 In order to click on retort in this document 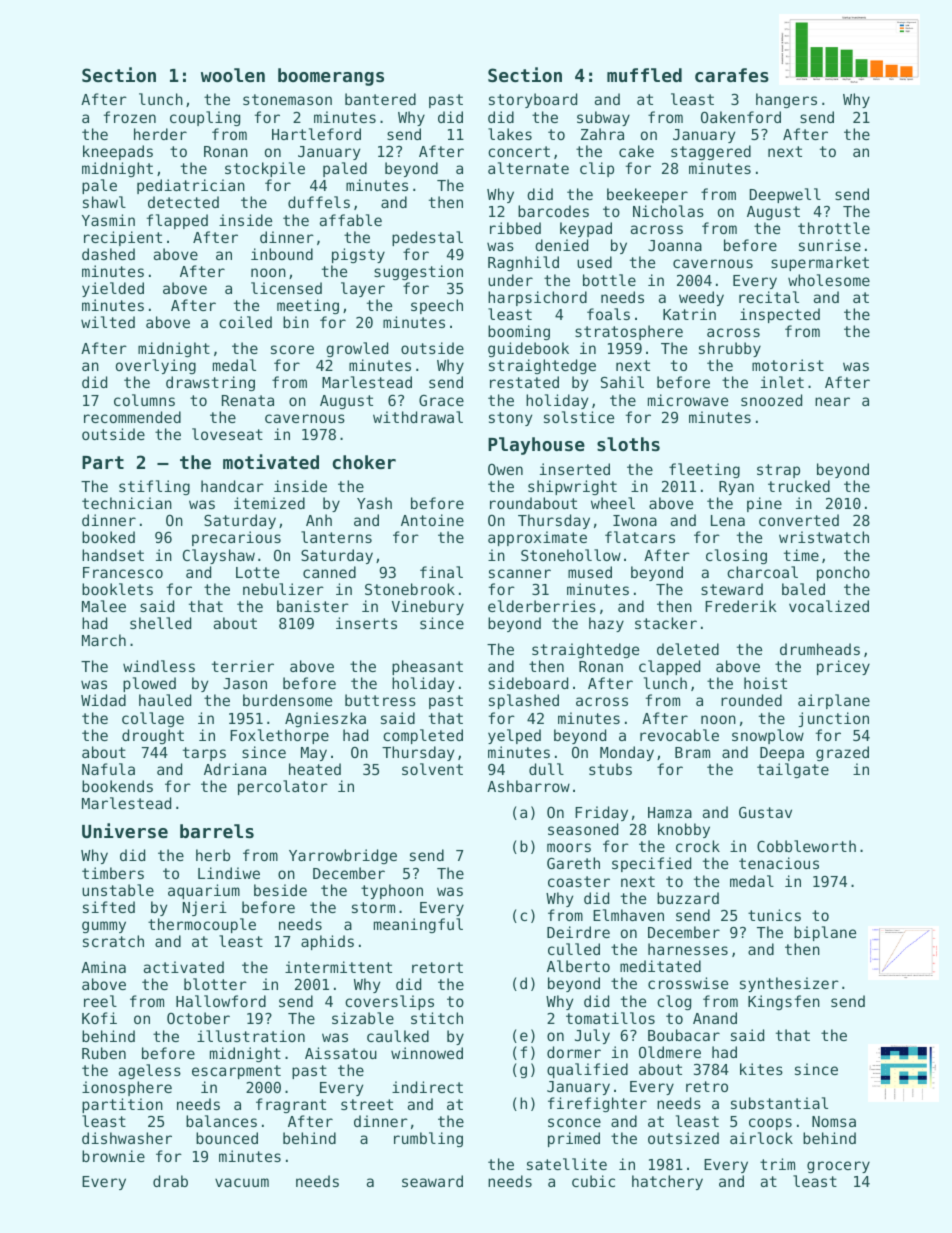, I will do `click(437, 967)`.
